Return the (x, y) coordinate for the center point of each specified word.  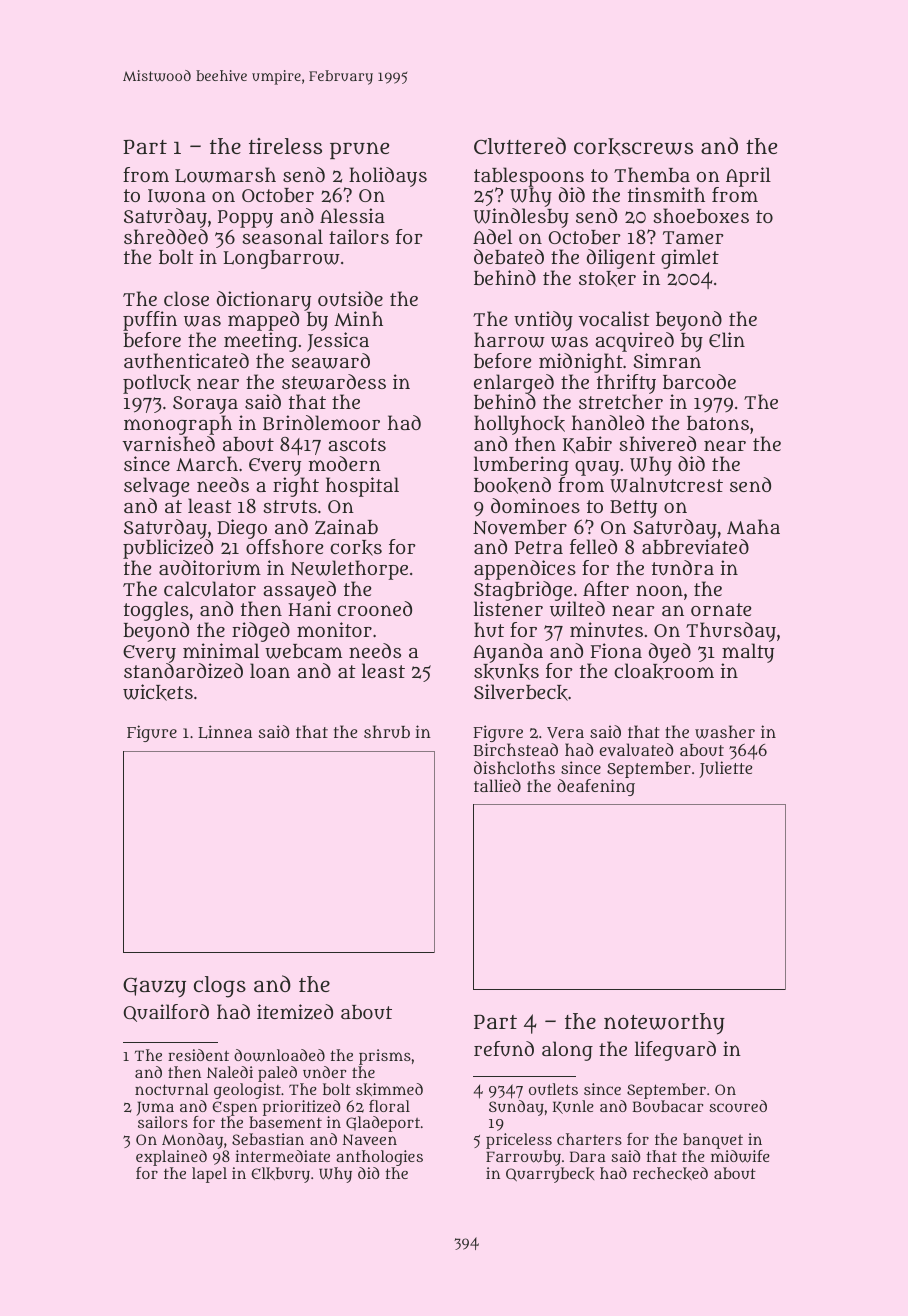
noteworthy (664, 1024)
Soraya (205, 405)
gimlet (690, 259)
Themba (652, 174)
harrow (509, 340)
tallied (497, 785)
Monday (192, 1141)
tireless (285, 146)
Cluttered (520, 146)
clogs (220, 987)
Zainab (346, 527)
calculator (210, 588)
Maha (753, 527)
